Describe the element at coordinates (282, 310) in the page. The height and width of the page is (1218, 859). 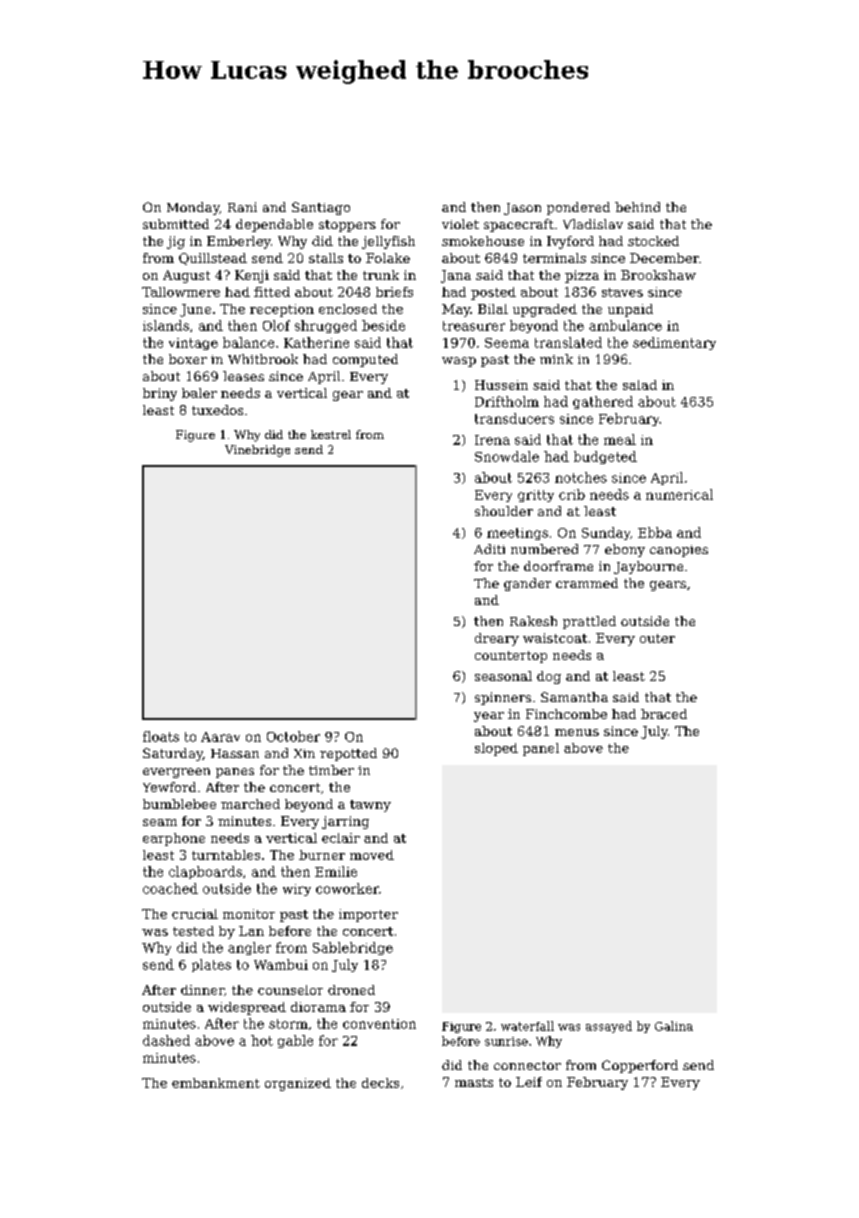
I see `reception` at that location.
